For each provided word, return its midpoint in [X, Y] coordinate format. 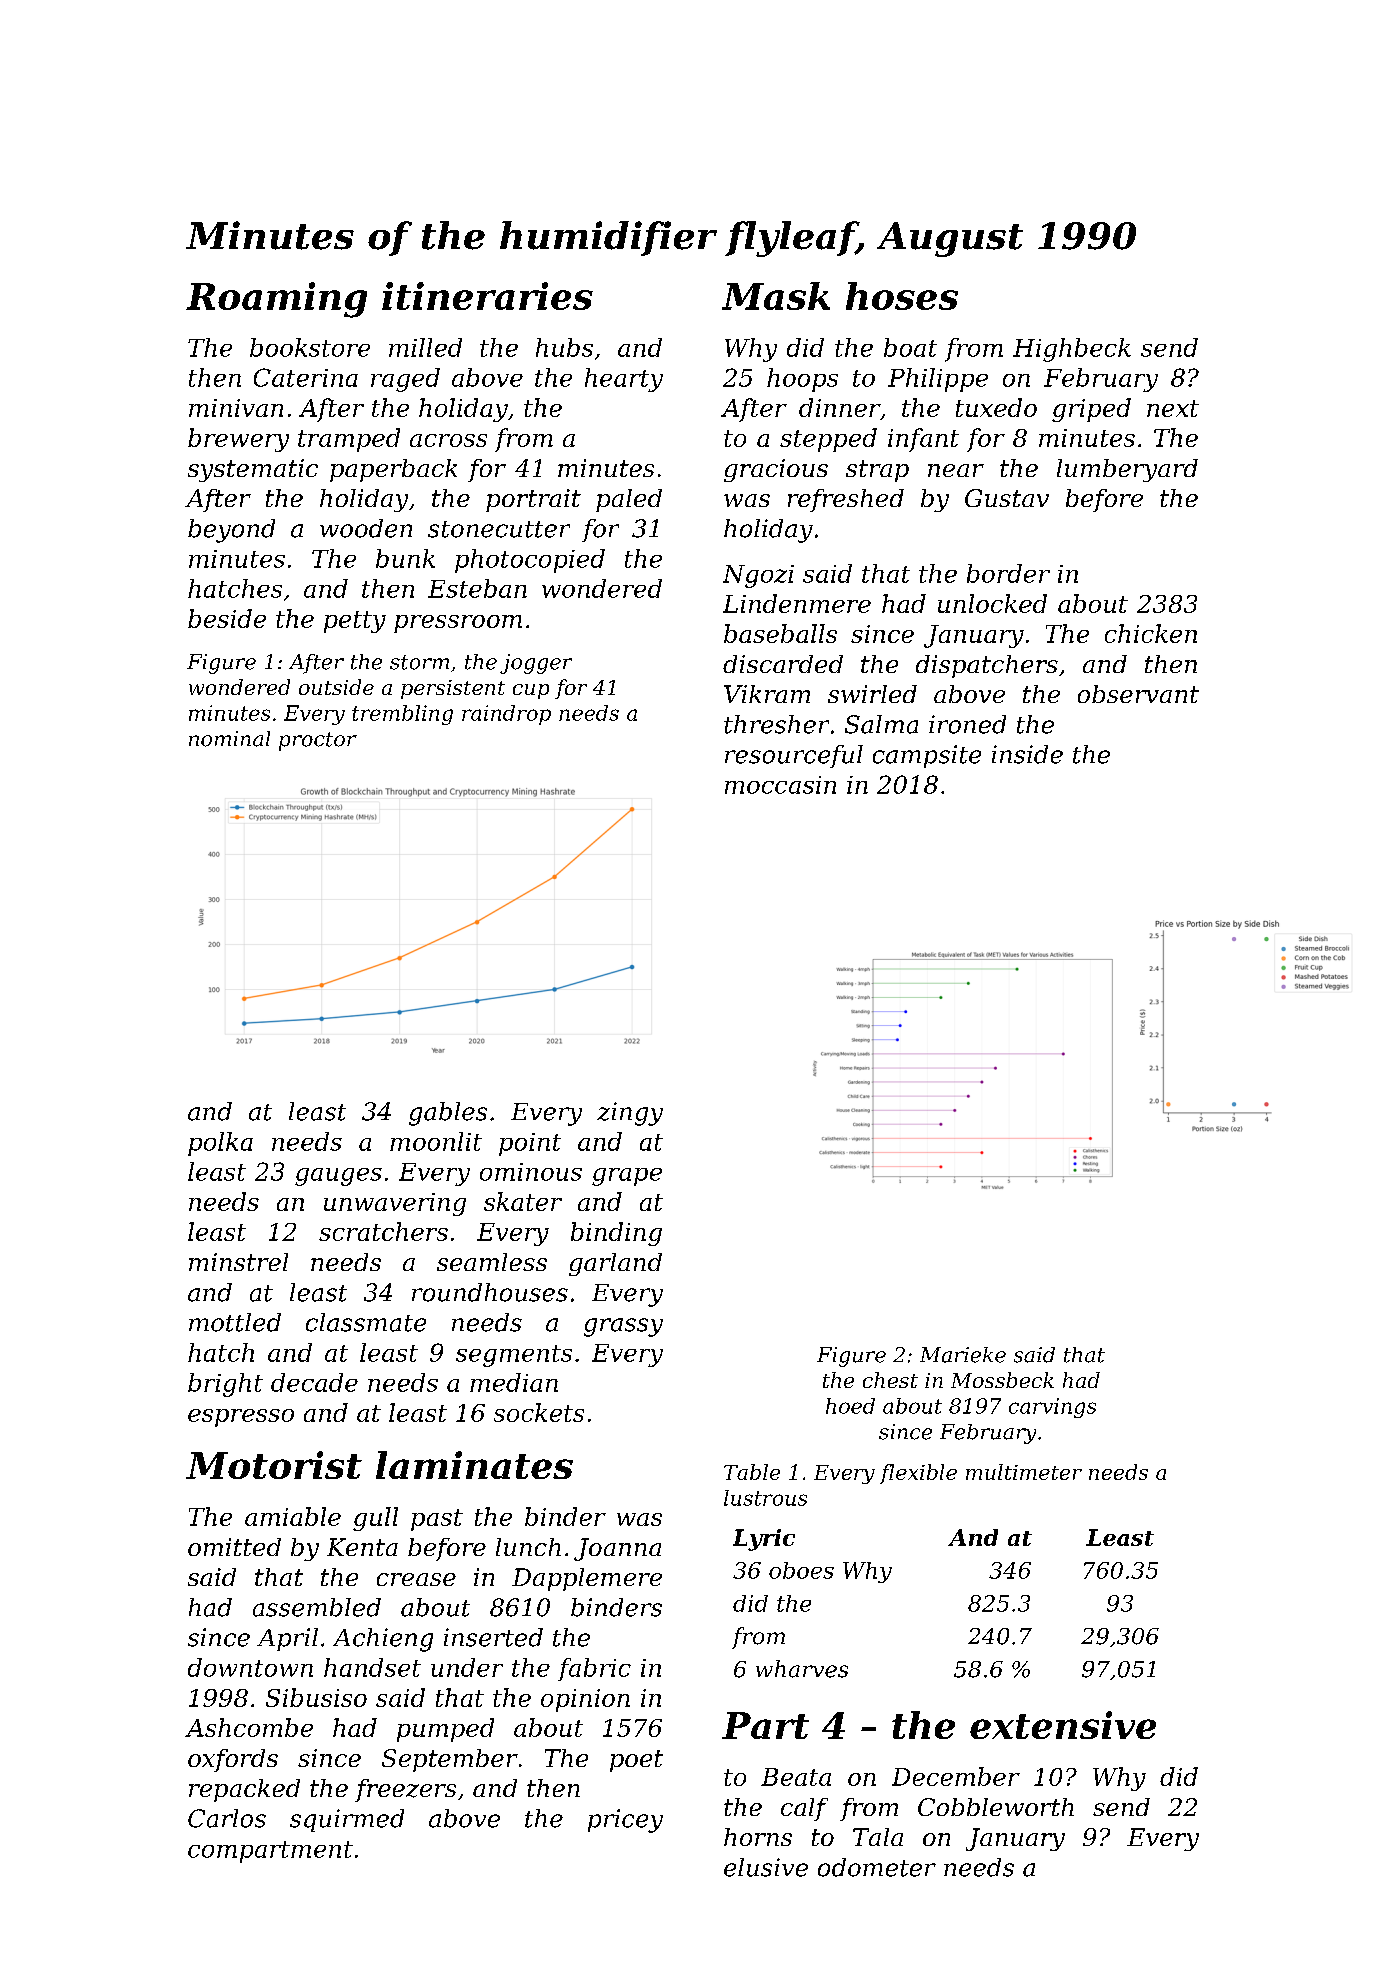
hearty [624, 380]
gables [448, 1114]
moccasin [780, 785]
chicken [1151, 633]
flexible [918, 1474]
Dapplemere [587, 1579]
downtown [250, 1667]
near [956, 470]
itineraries [487, 296]
